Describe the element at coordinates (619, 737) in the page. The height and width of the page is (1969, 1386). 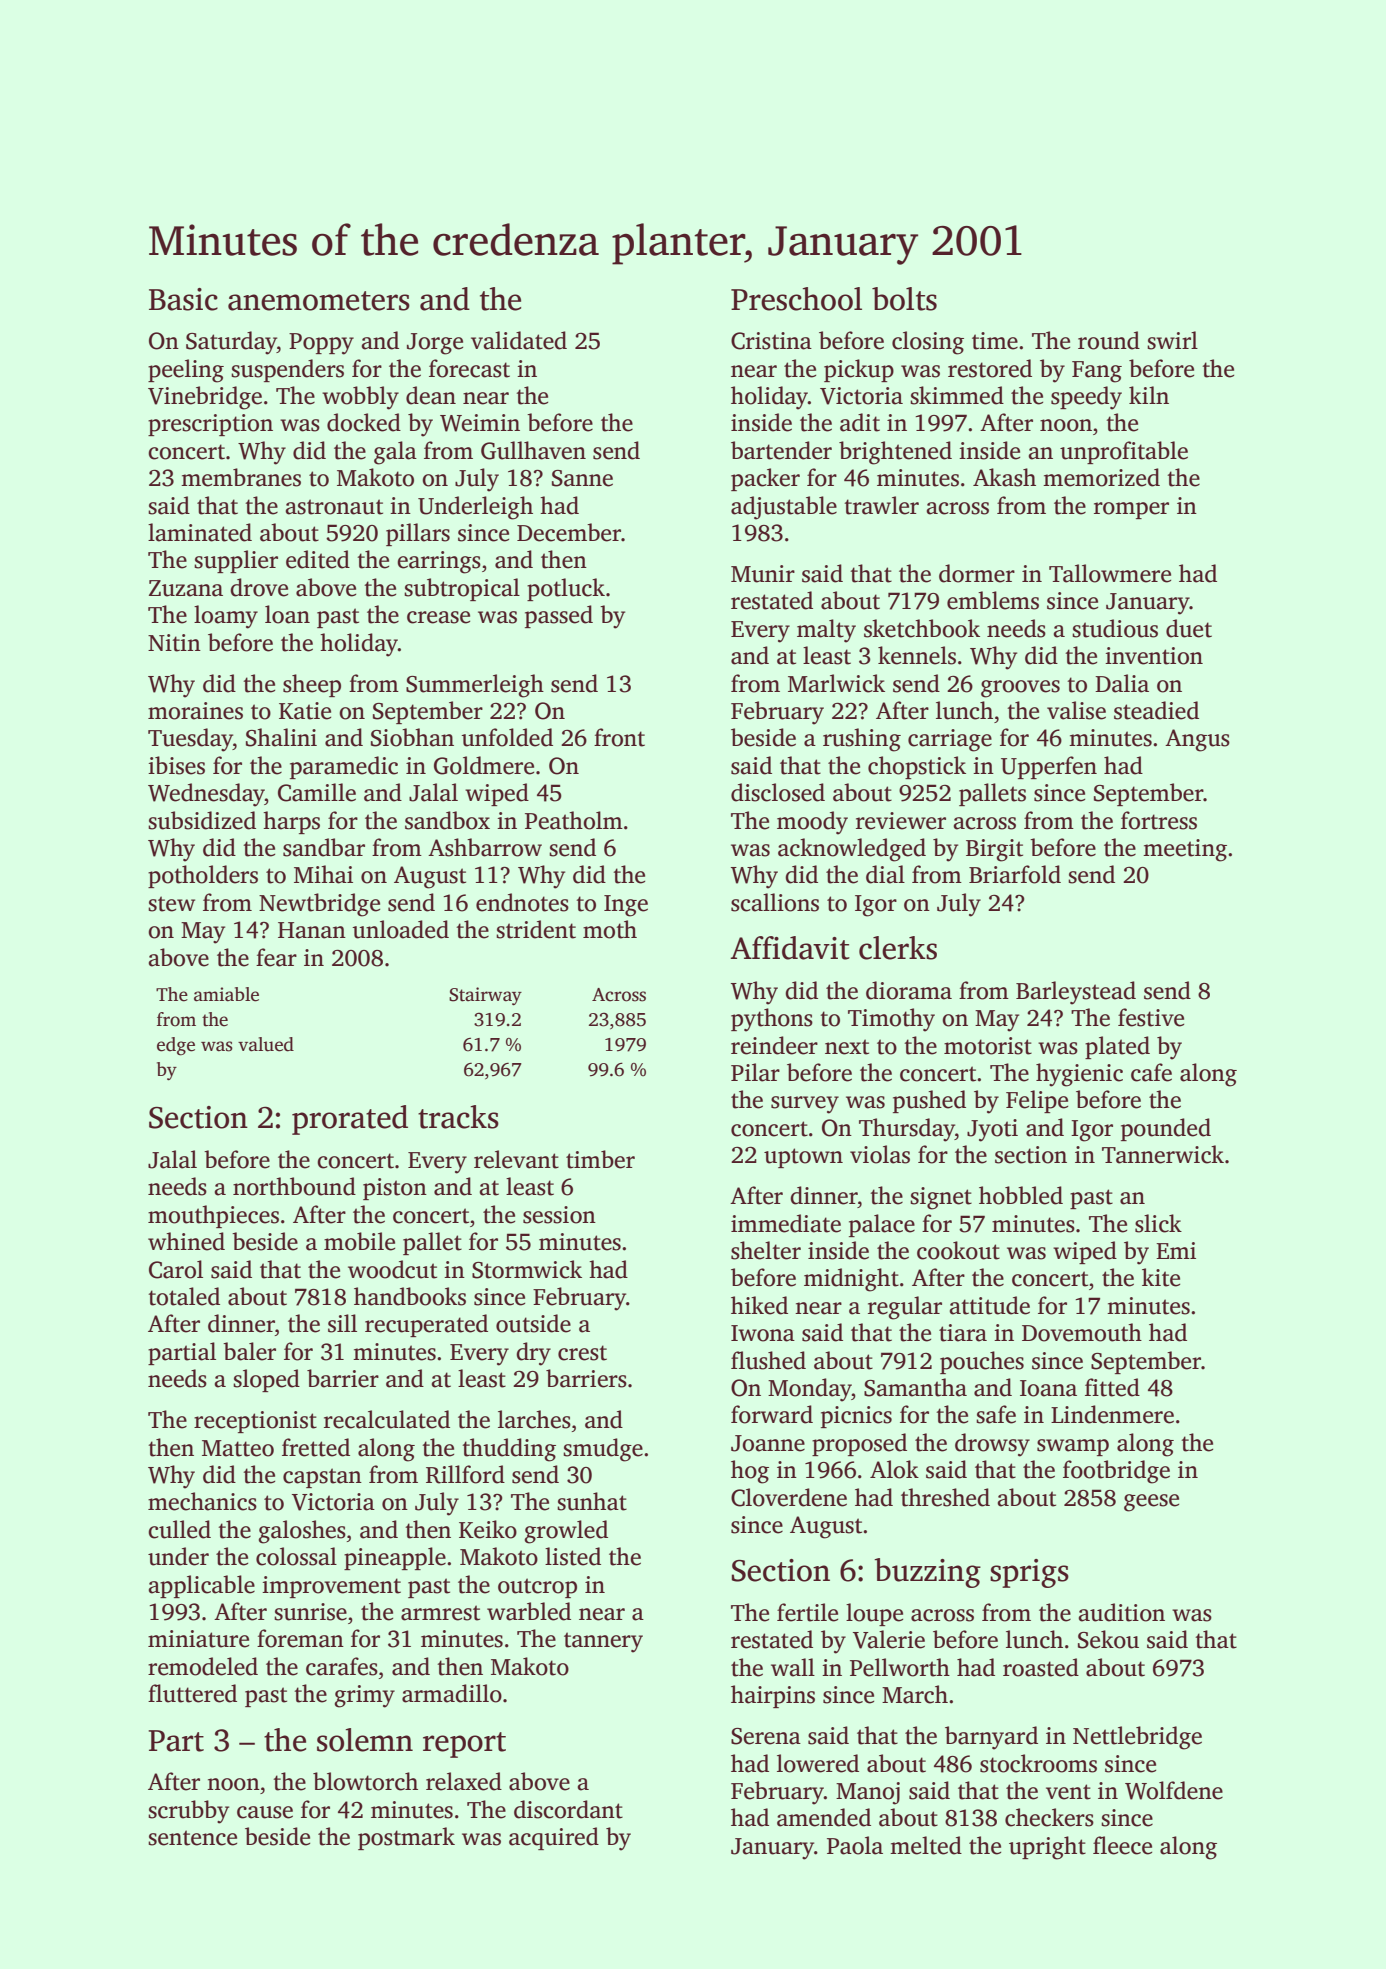
I see `front` at that location.
